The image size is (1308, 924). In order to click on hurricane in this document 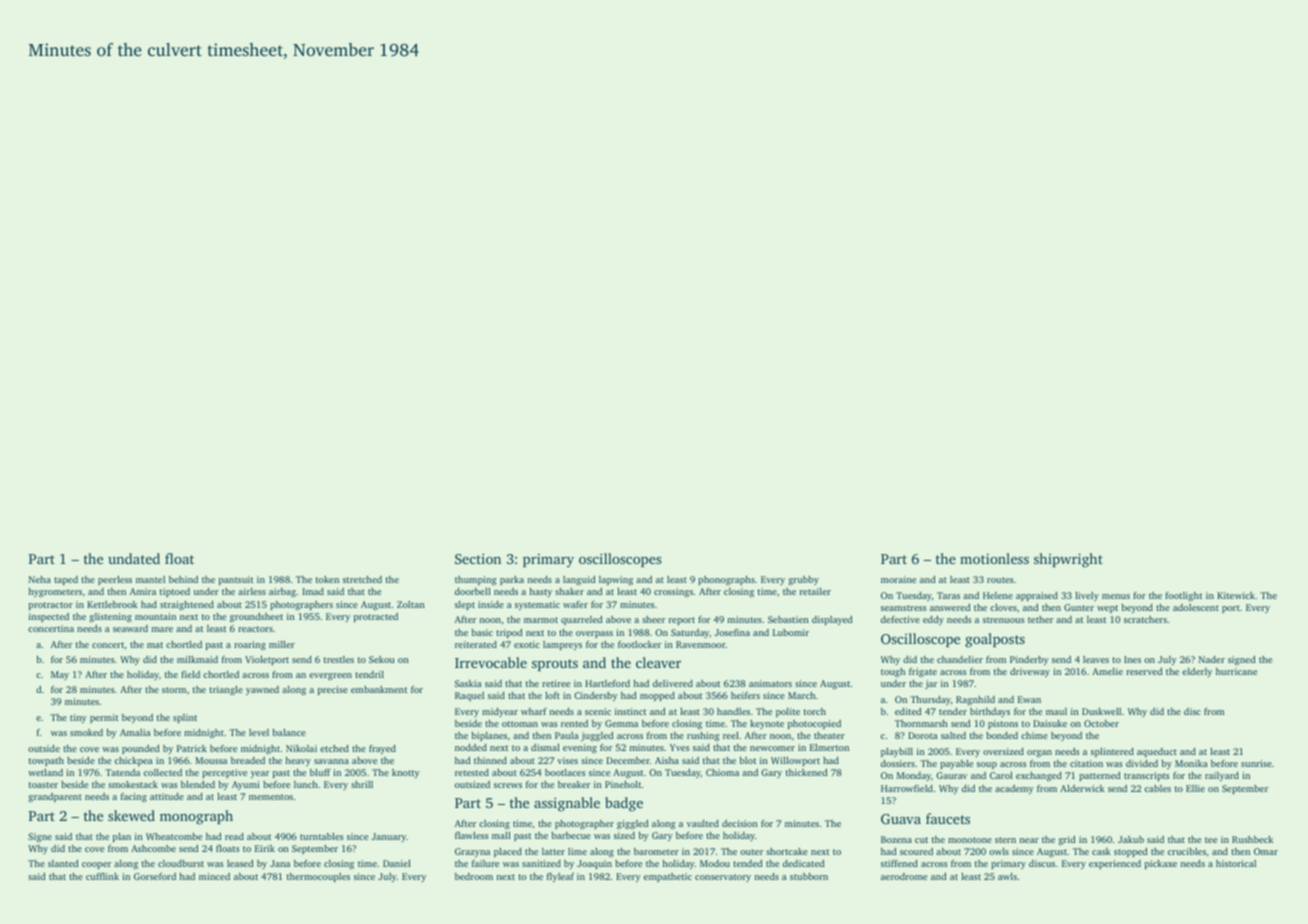, I will do `click(1236, 671)`.
